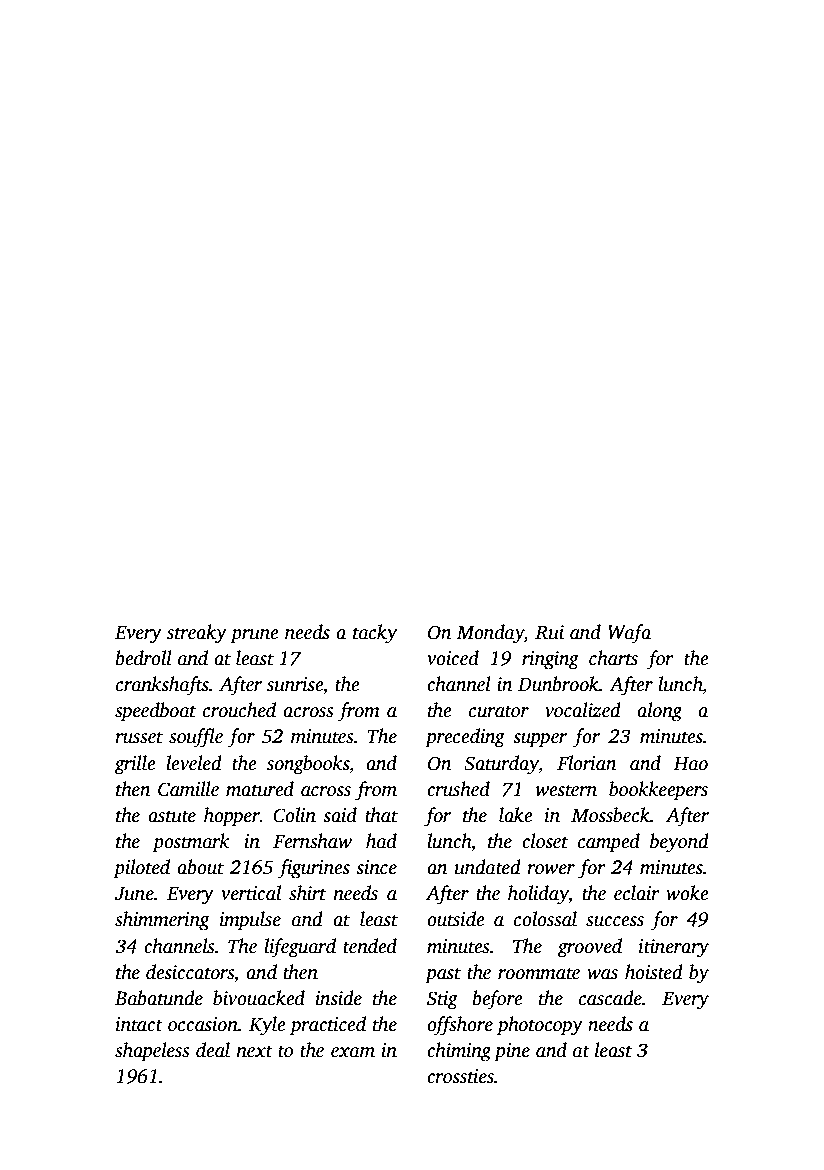 This document has width=824, height=1170. What do you see at coordinates (629, 634) in the document?
I see `Wafa` at bounding box center [629, 634].
